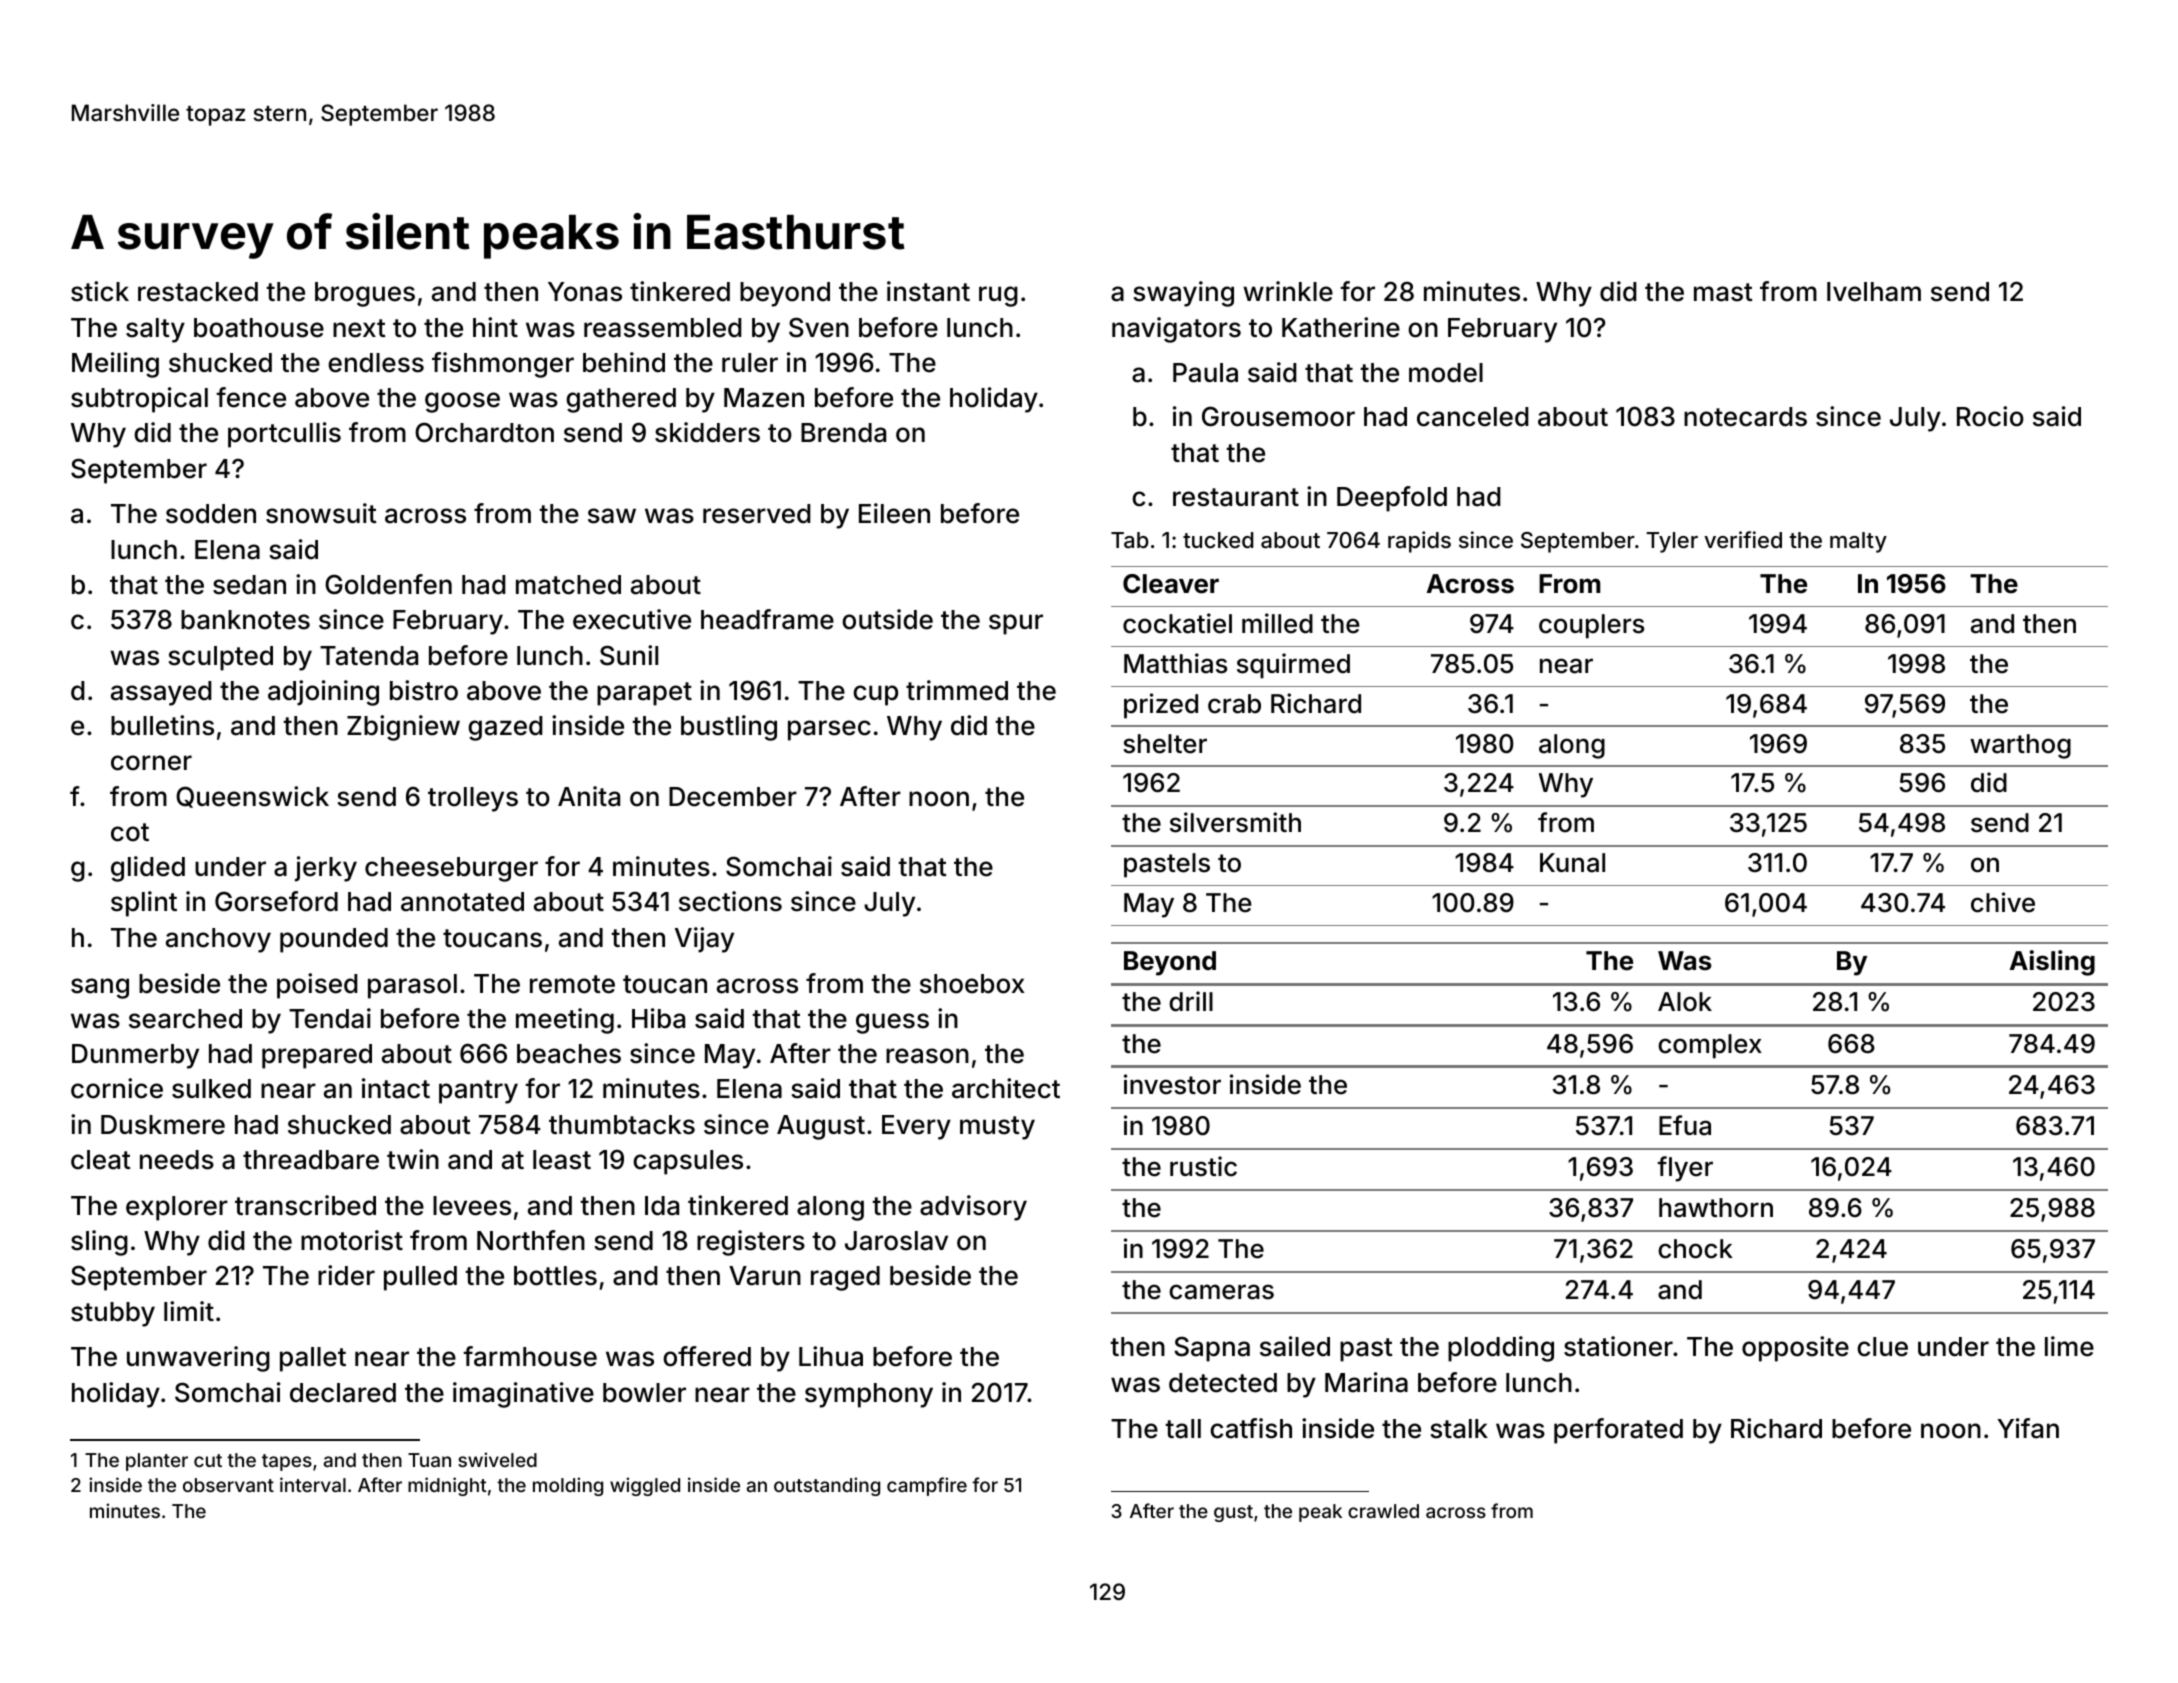 The width and height of the screenshot is (2178, 1683). Describe the element at coordinates (704, 940) in the screenshot. I see `Vijay` at that location.
